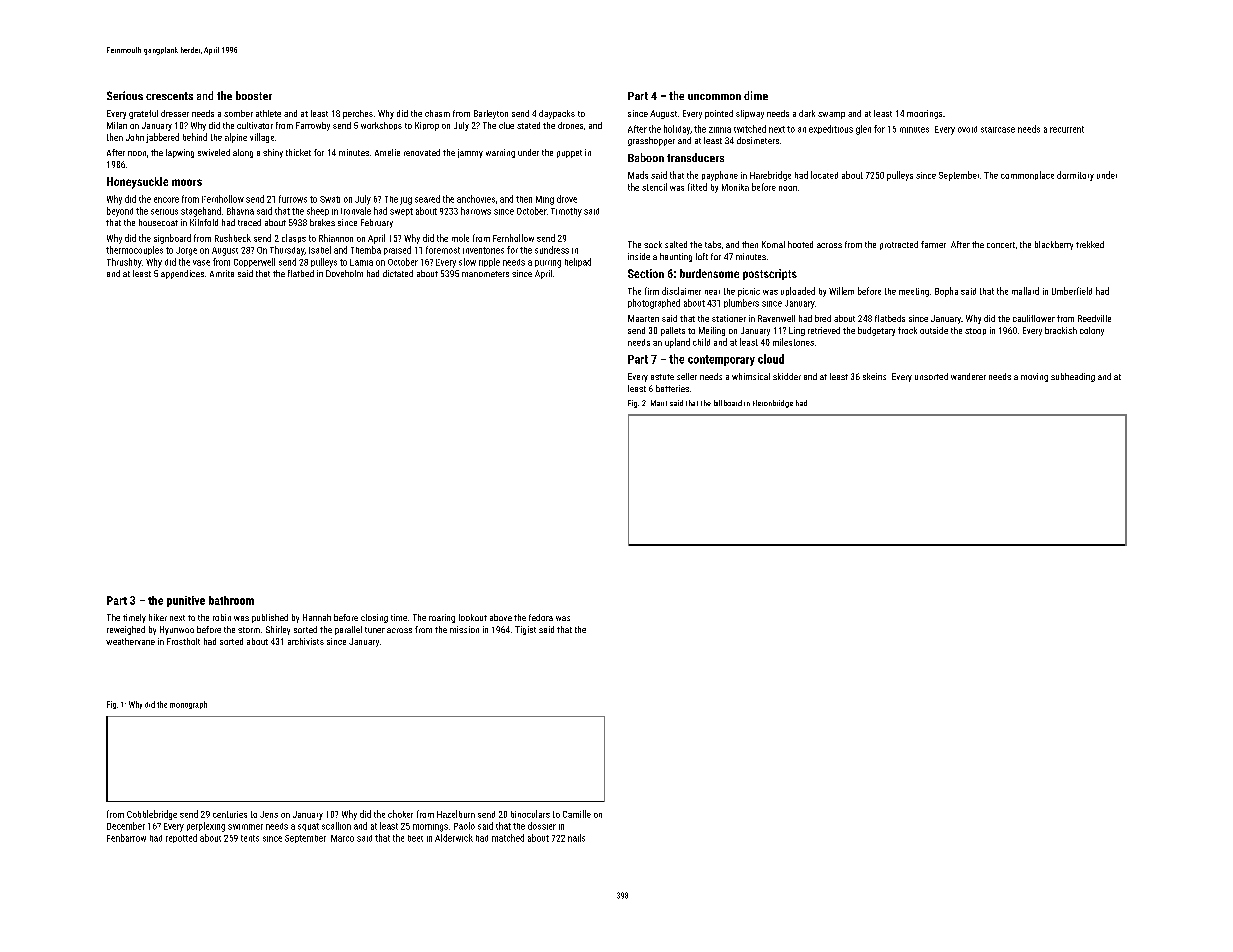 Image resolution: width=1233 pixels, height=952 pixels. I want to click on dime, so click(756, 95).
